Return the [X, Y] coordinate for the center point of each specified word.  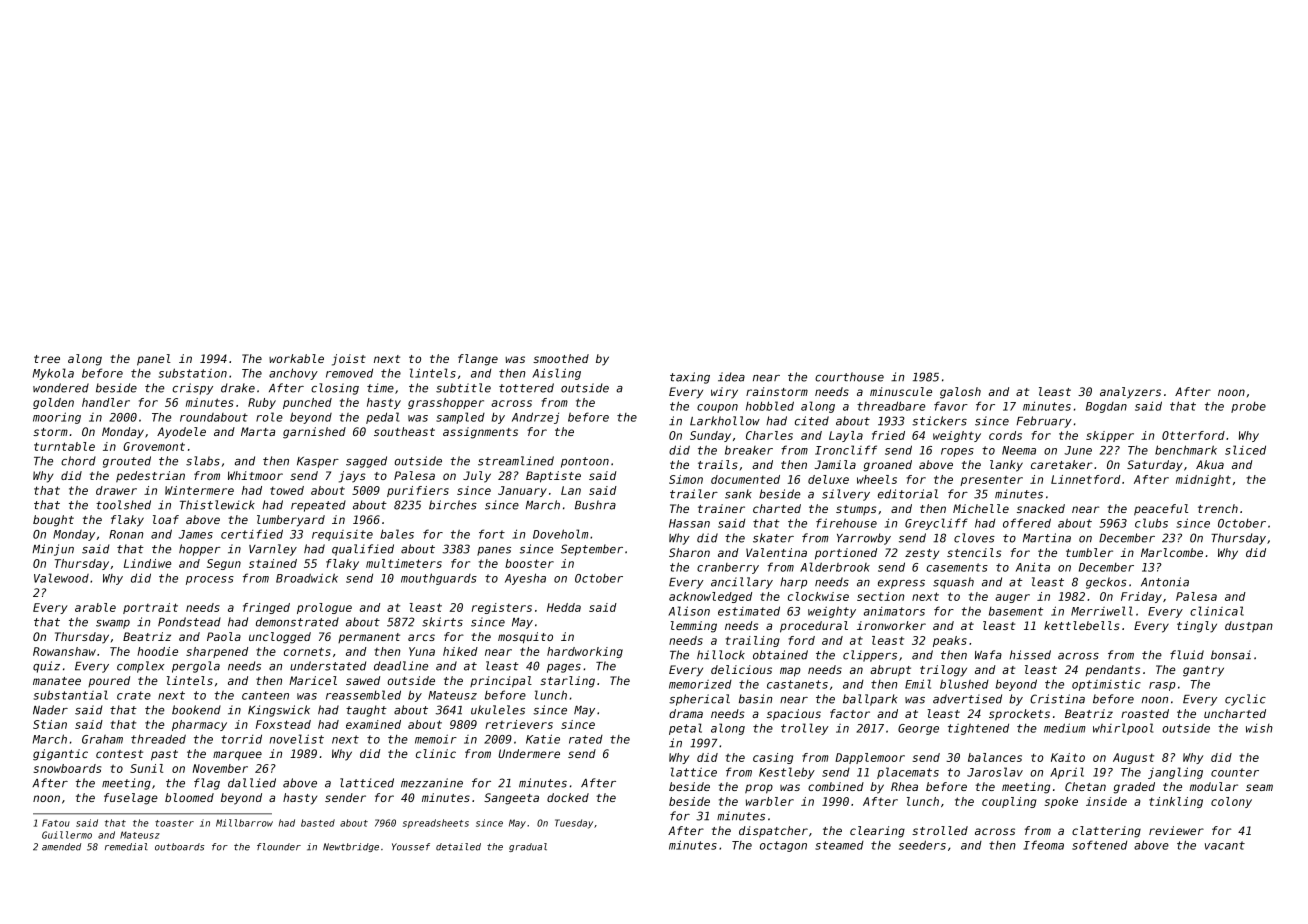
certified [252, 534]
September [592, 550]
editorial [908, 494]
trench [1218, 508]
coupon [717, 408]
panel [154, 360]
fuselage [131, 799]
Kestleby [787, 773]
